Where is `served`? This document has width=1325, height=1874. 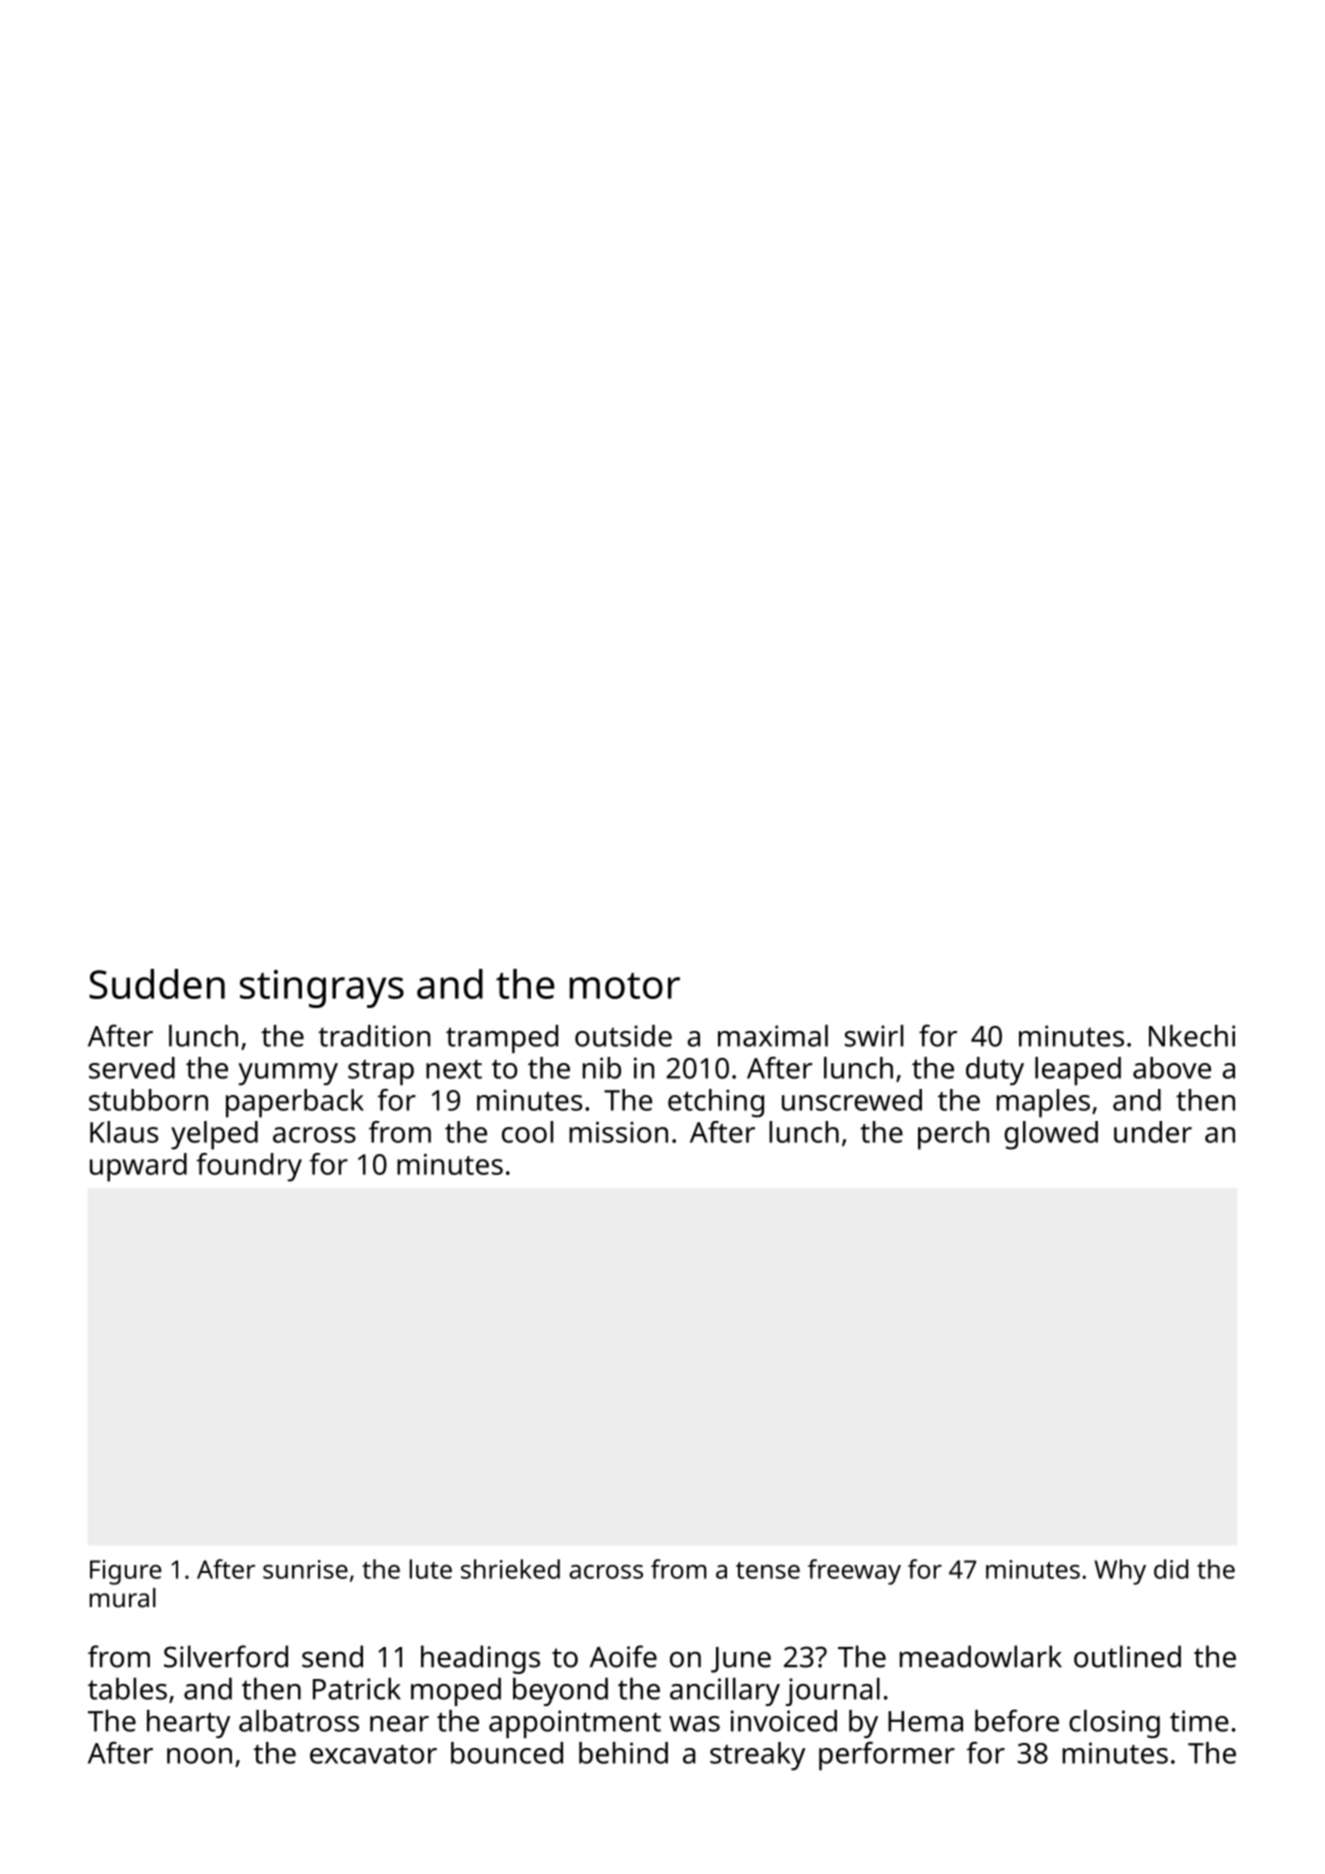
served is located at coordinates (132, 1068).
